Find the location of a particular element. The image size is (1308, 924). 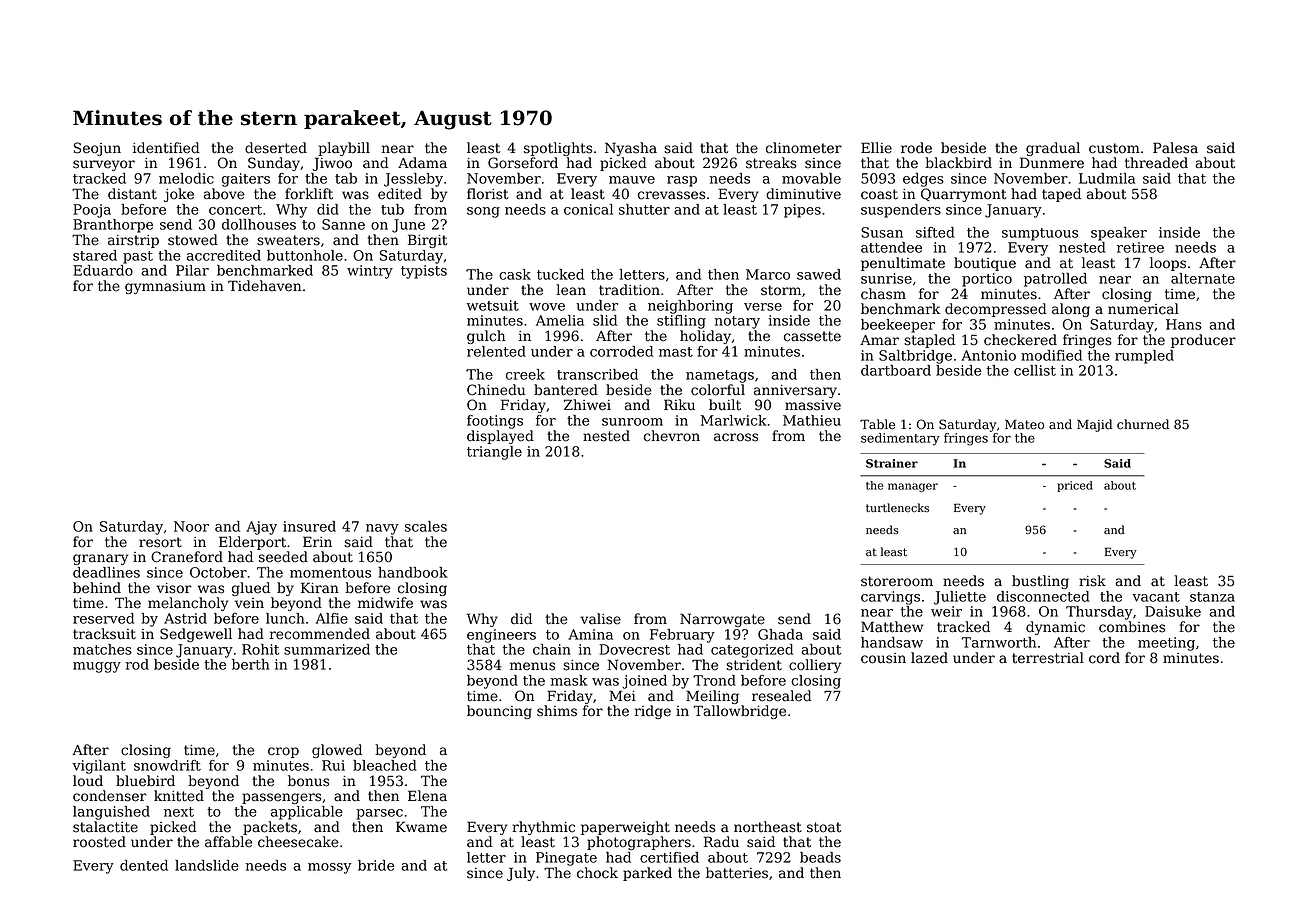

Seojun is located at coordinates (97, 149).
